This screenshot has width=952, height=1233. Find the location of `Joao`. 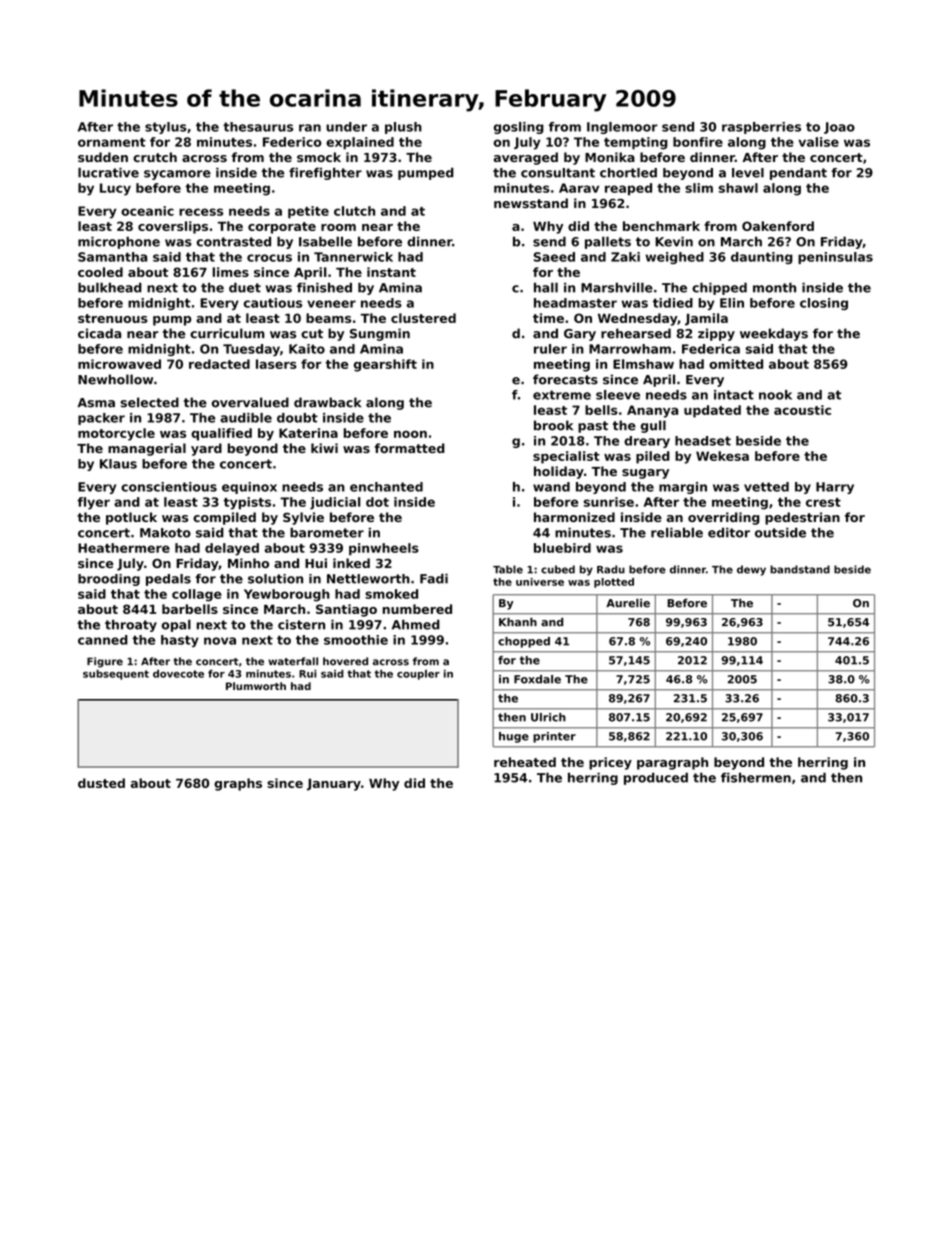

Joao is located at coordinates (839, 128).
